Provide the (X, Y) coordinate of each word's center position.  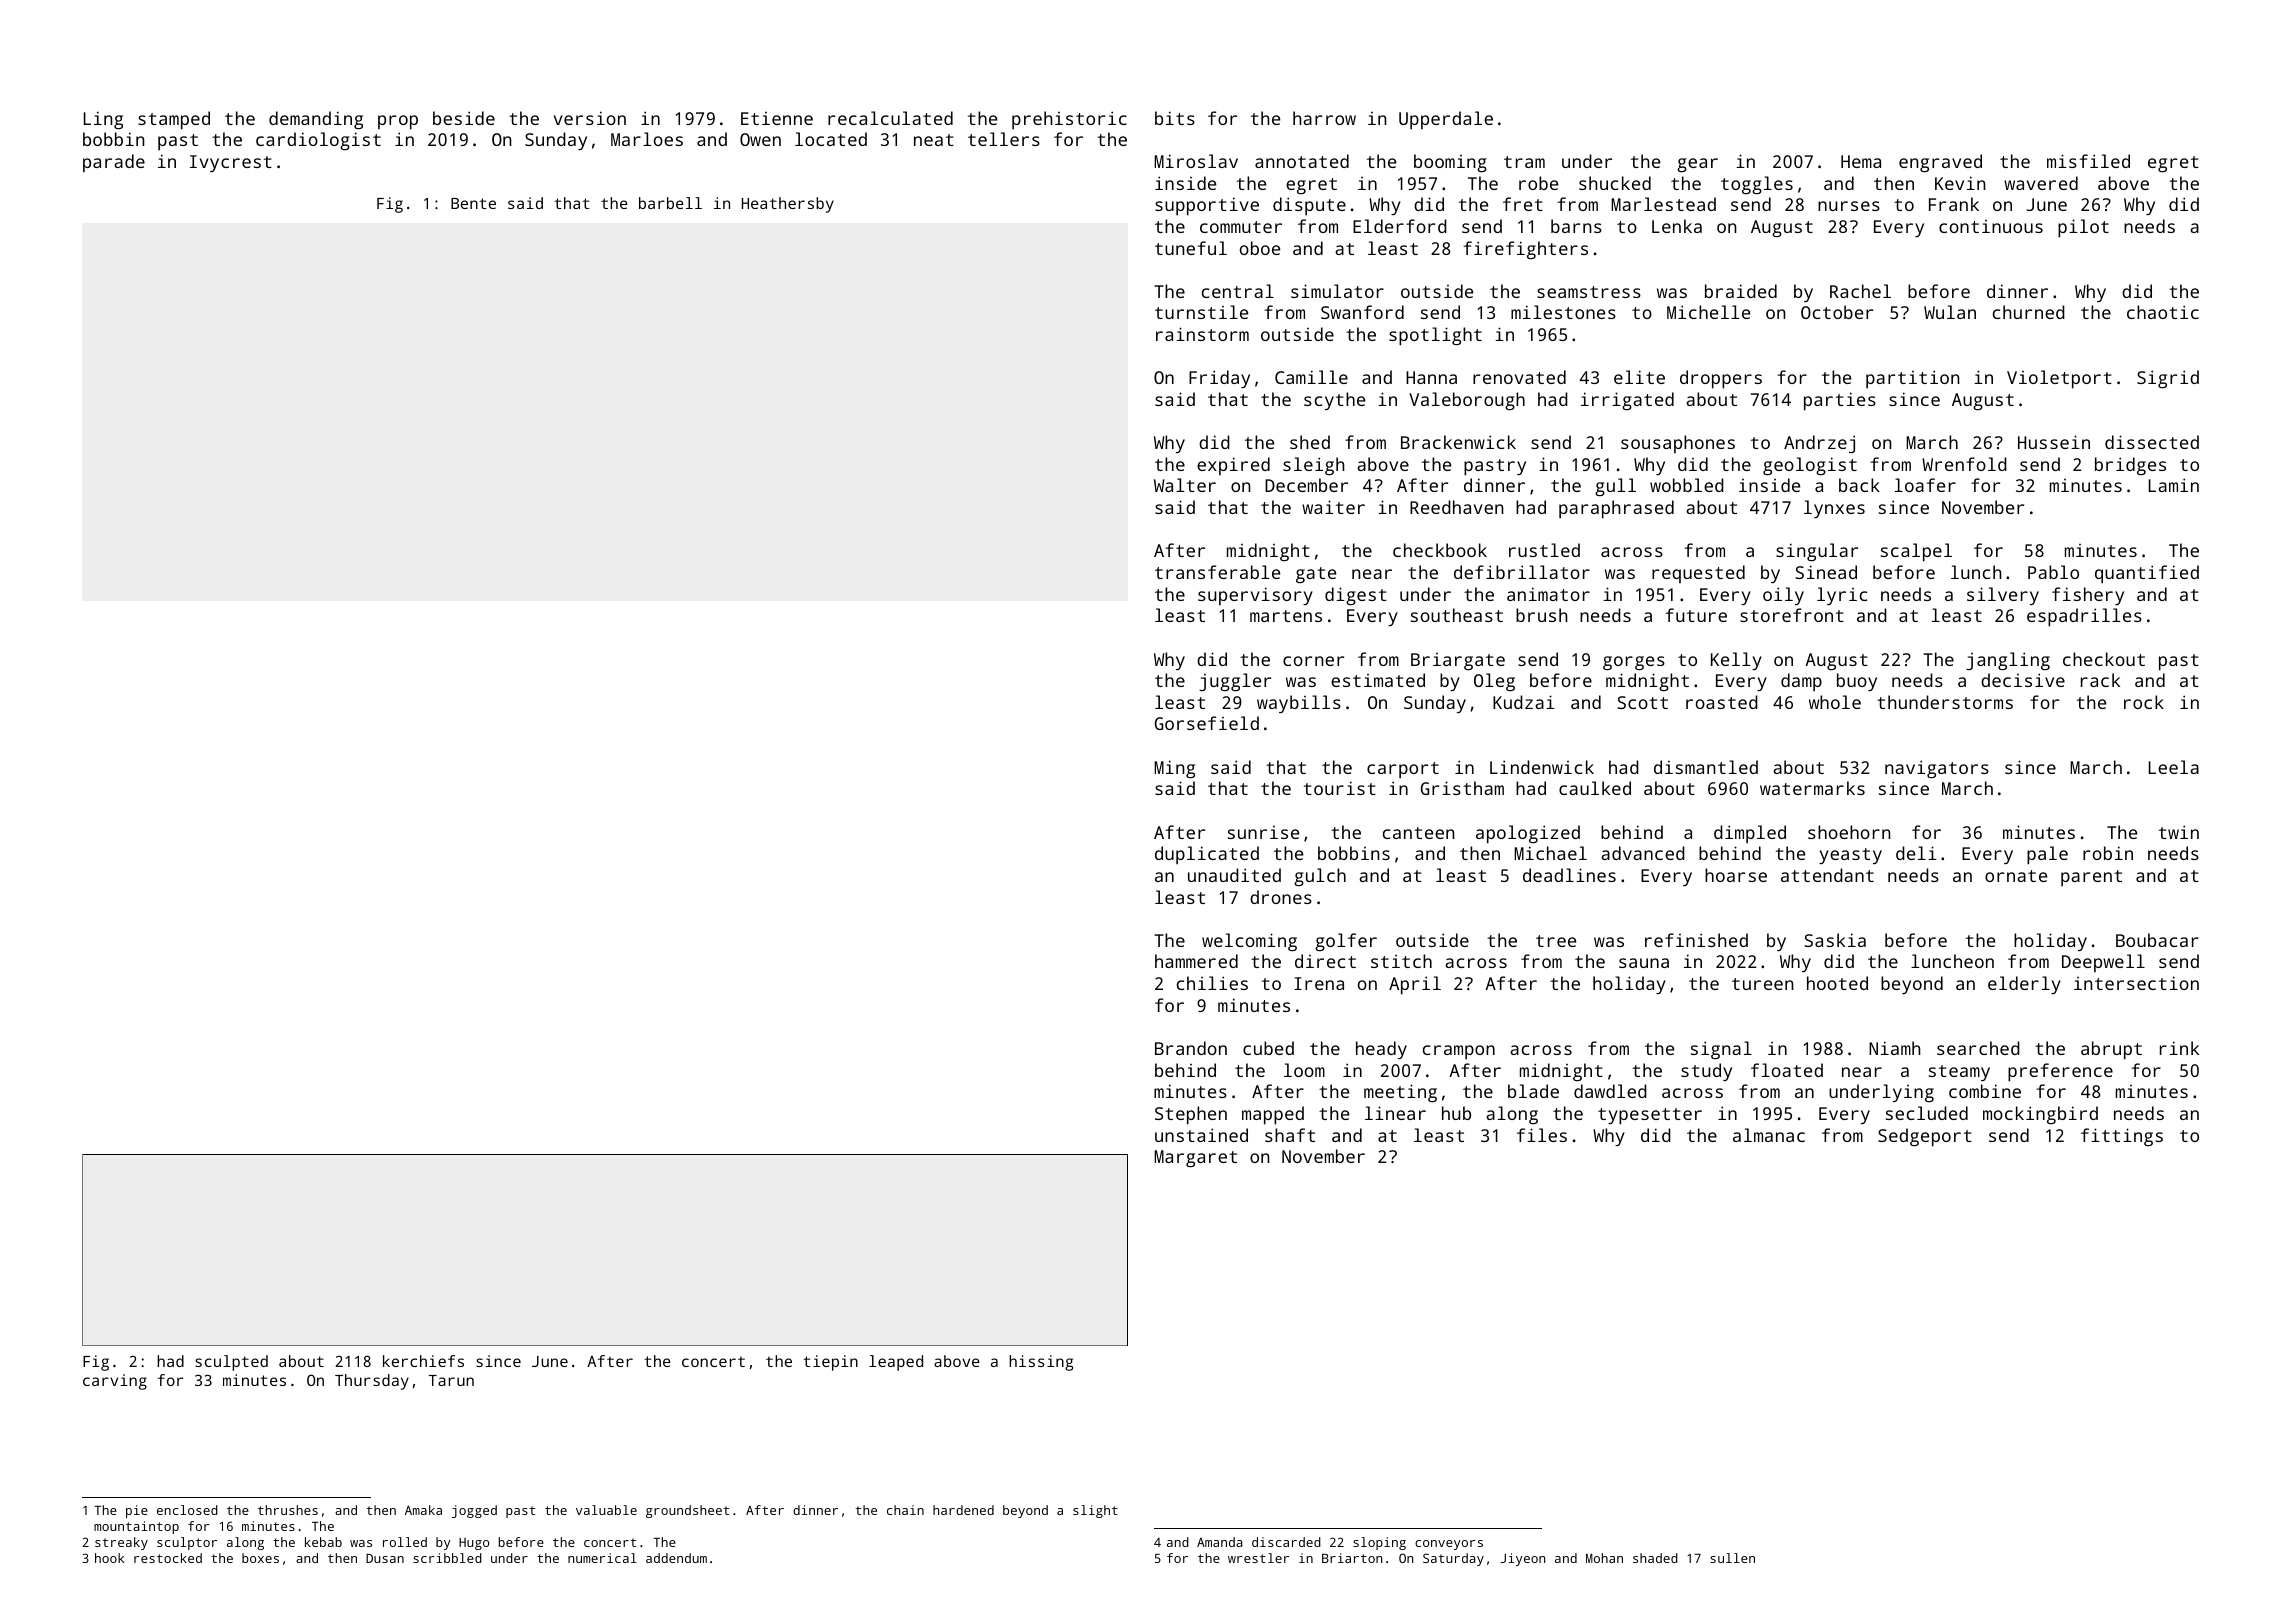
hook (109, 1558)
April (1415, 985)
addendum (676, 1558)
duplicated (1207, 855)
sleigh (1314, 466)
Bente (473, 203)
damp (1801, 682)
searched (1978, 1048)
